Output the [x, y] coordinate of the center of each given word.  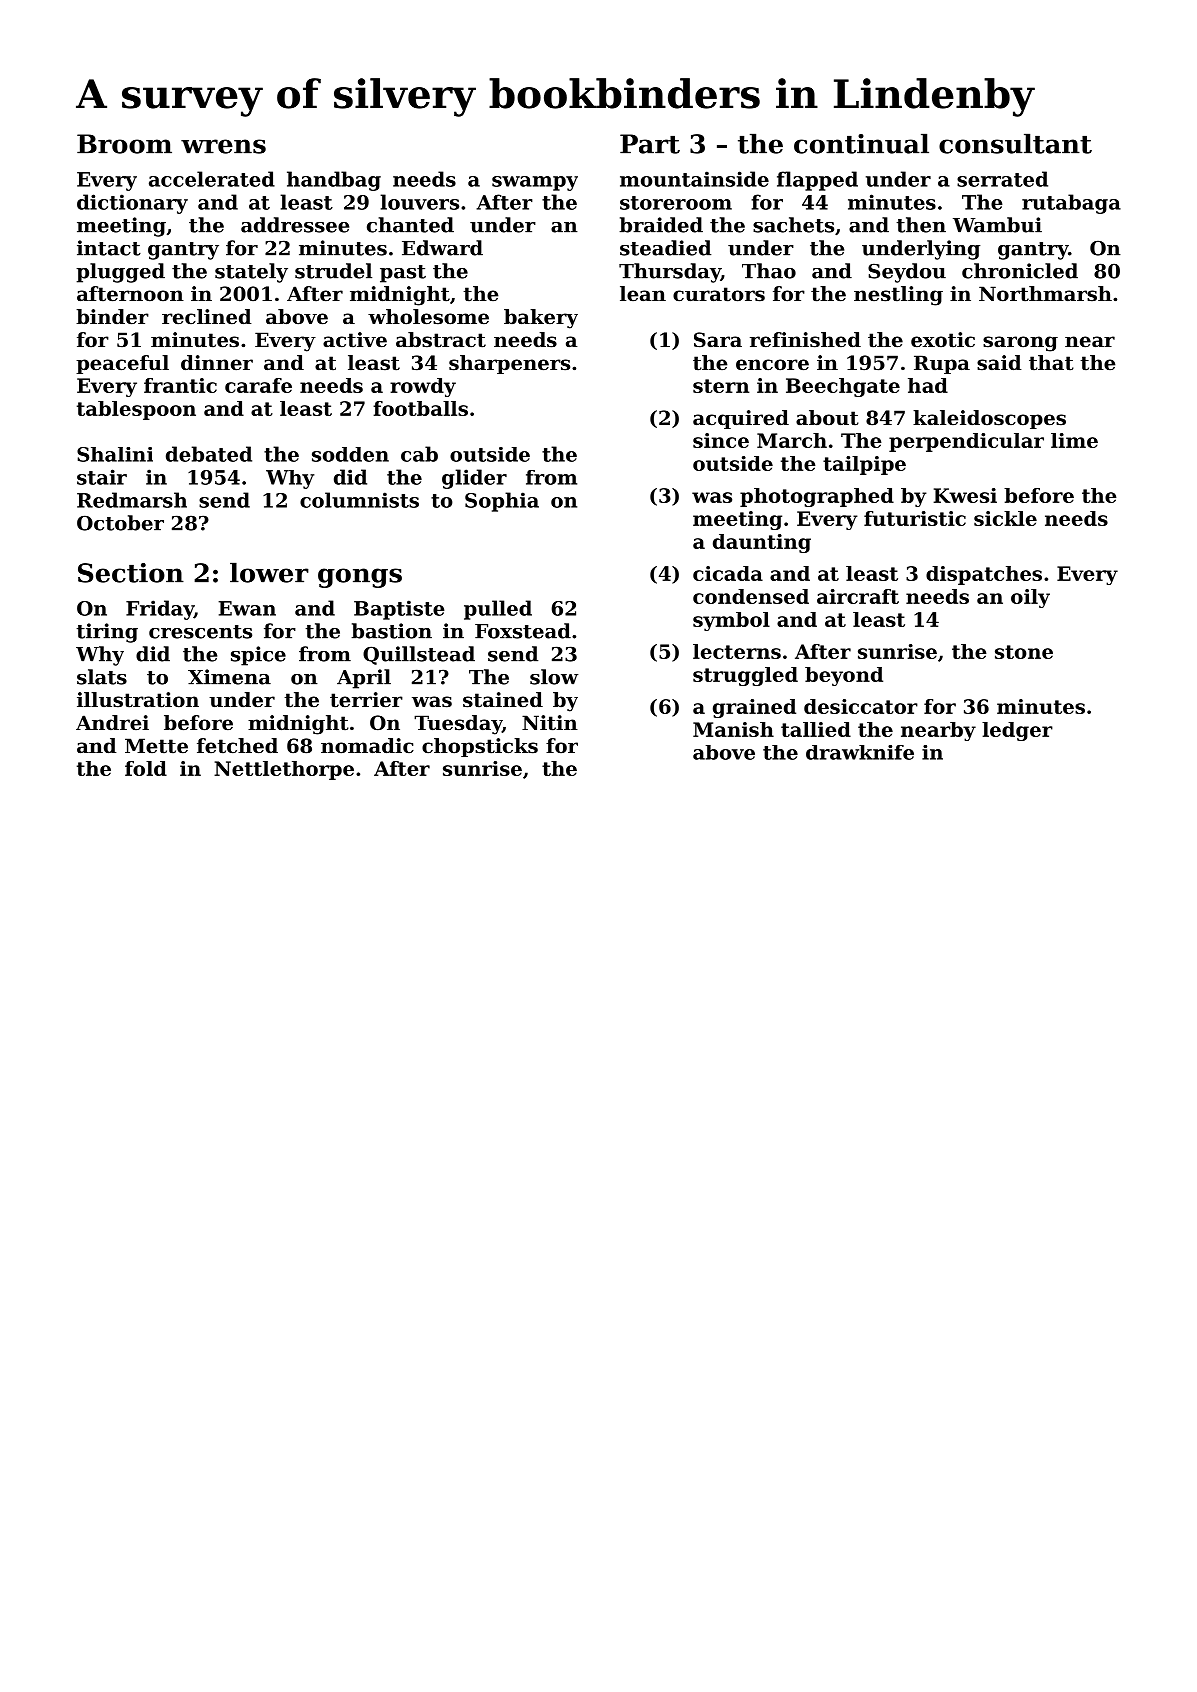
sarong [1020, 344]
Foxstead [523, 631]
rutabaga [1071, 204]
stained [503, 700]
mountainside [694, 179]
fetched [237, 746]
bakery [541, 319]
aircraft [858, 596]
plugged [120, 273]
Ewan [247, 608]
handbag [334, 181]
